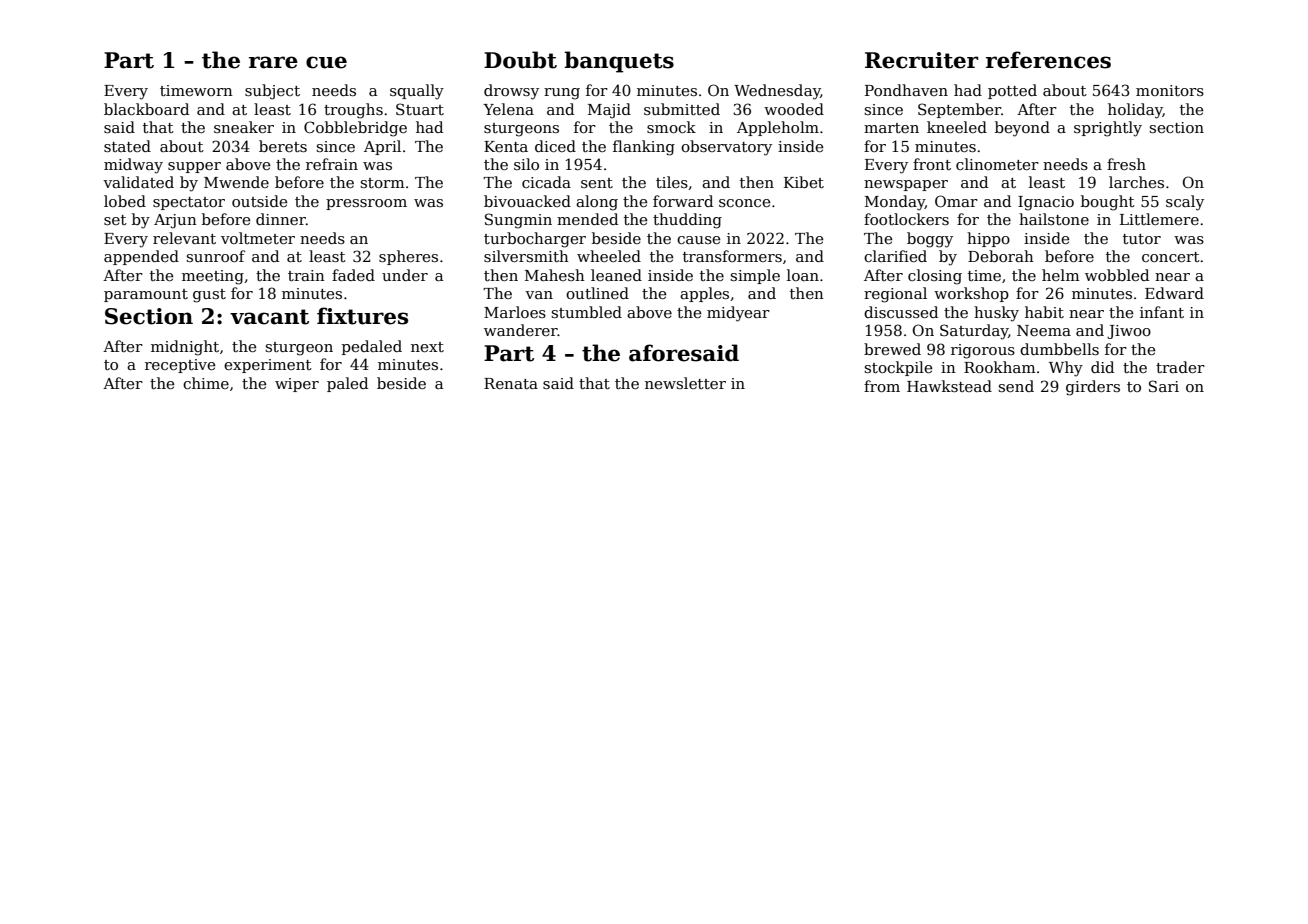  What do you see at coordinates (1048, 60) in the document?
I see `references` at bounding box center [1048, 60].
